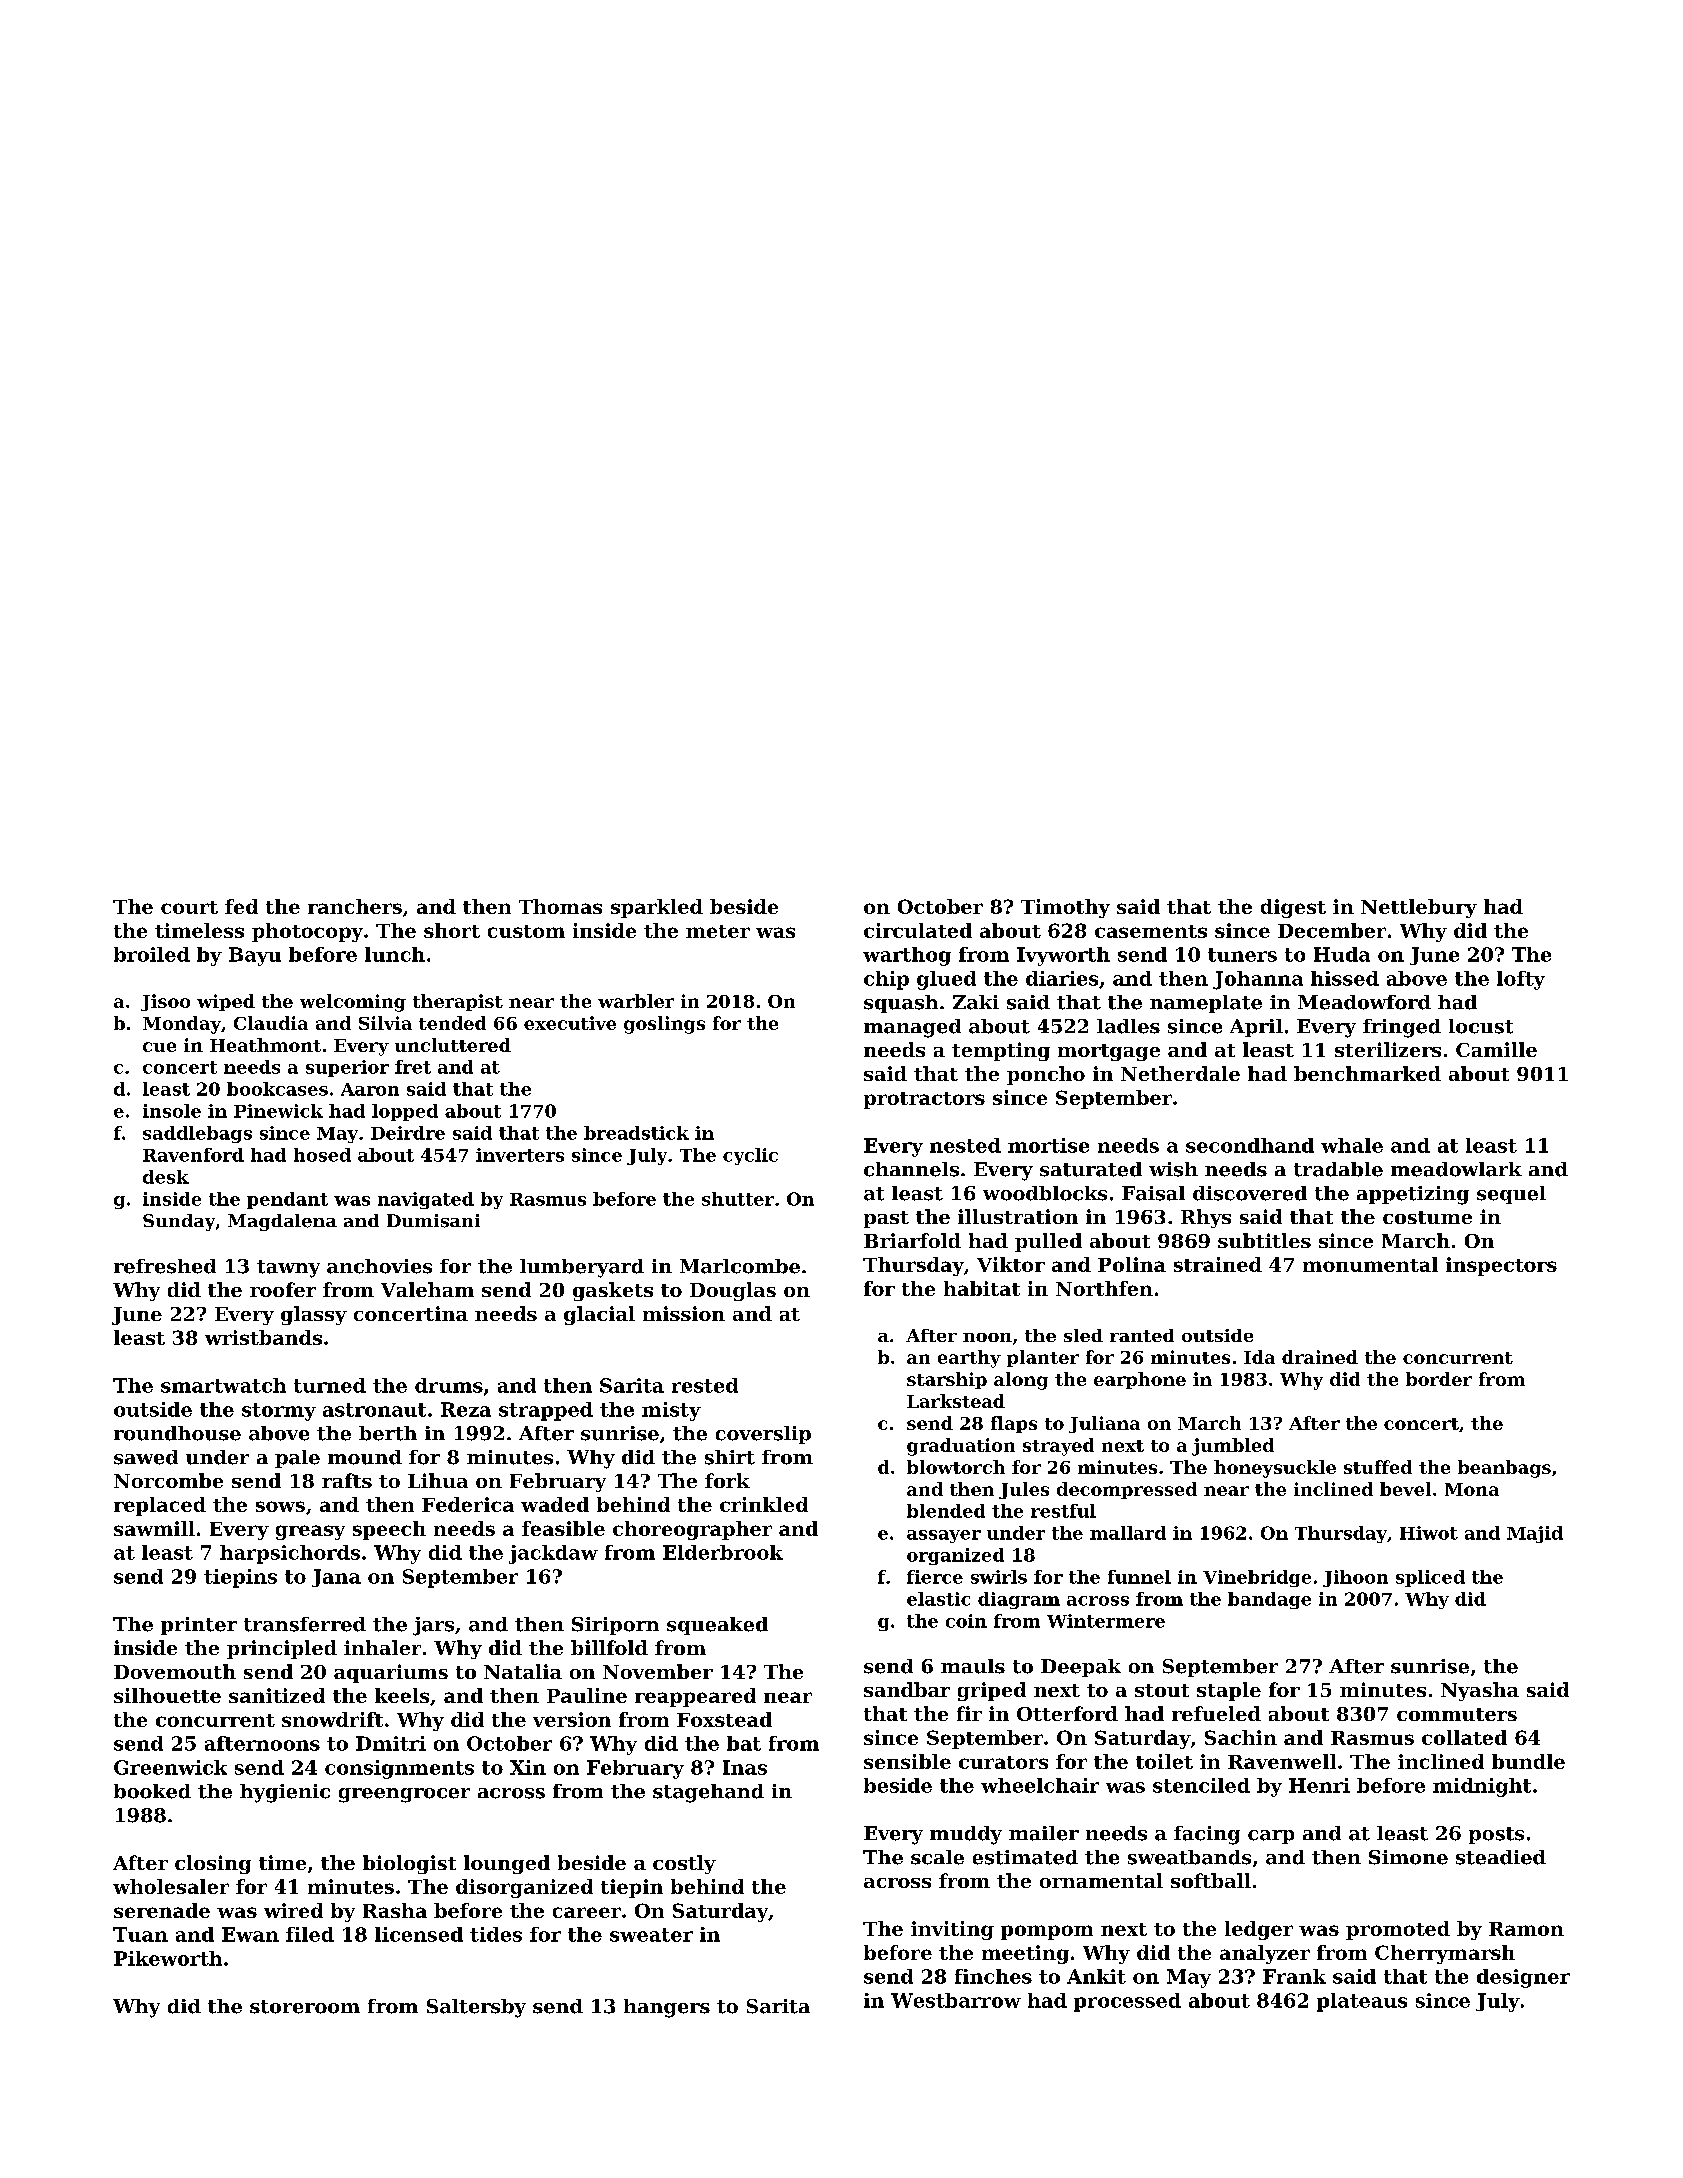 Image resolution: width=1683 pixels, height=2178 pixels. What do you see at coordinates (355, 906) in the screenshot?
I see `ranchers` at bounding box center [355, 906].
